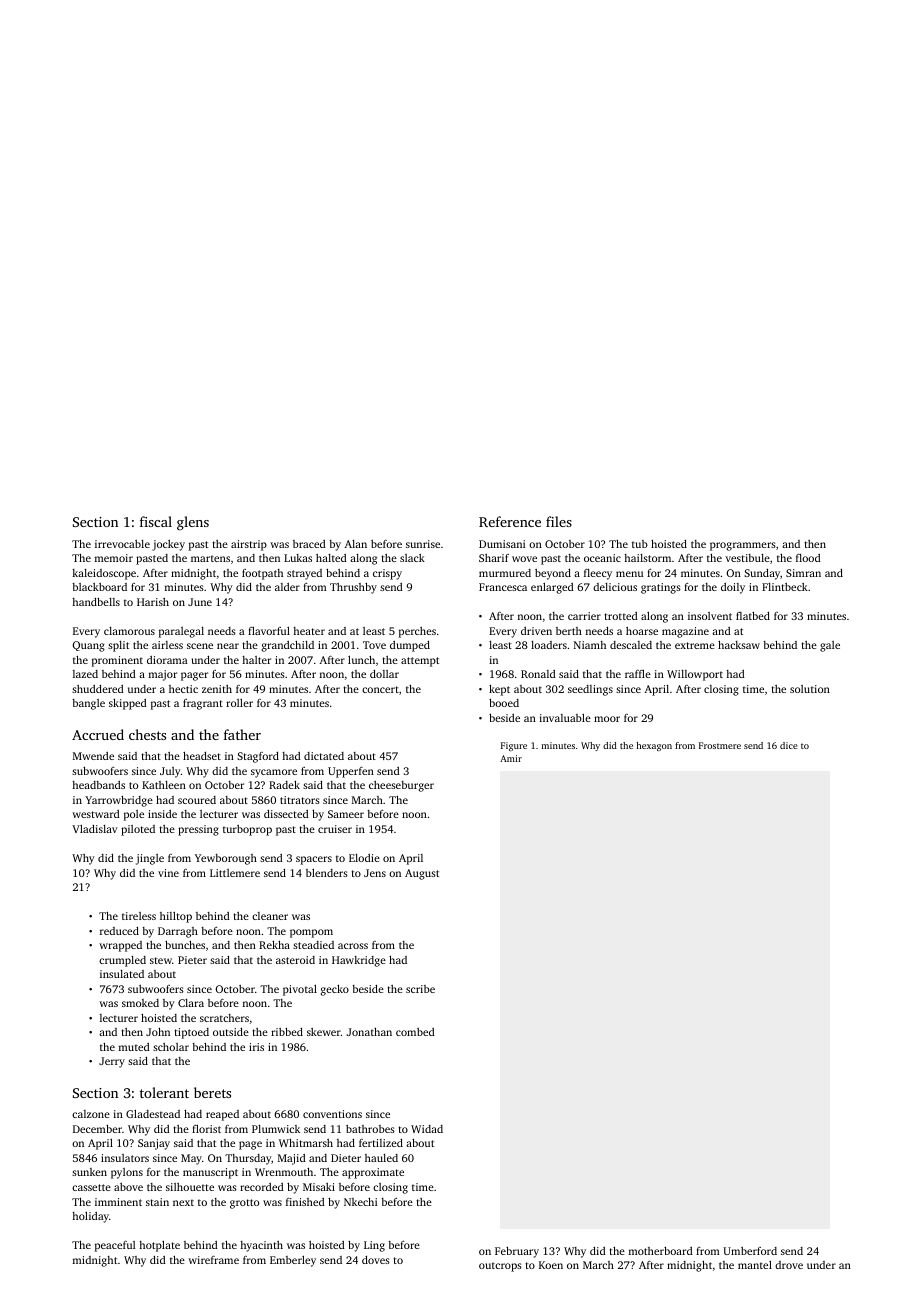 The image size is (924, 1308). I want to click on hailstorm, so click(647, 558).
